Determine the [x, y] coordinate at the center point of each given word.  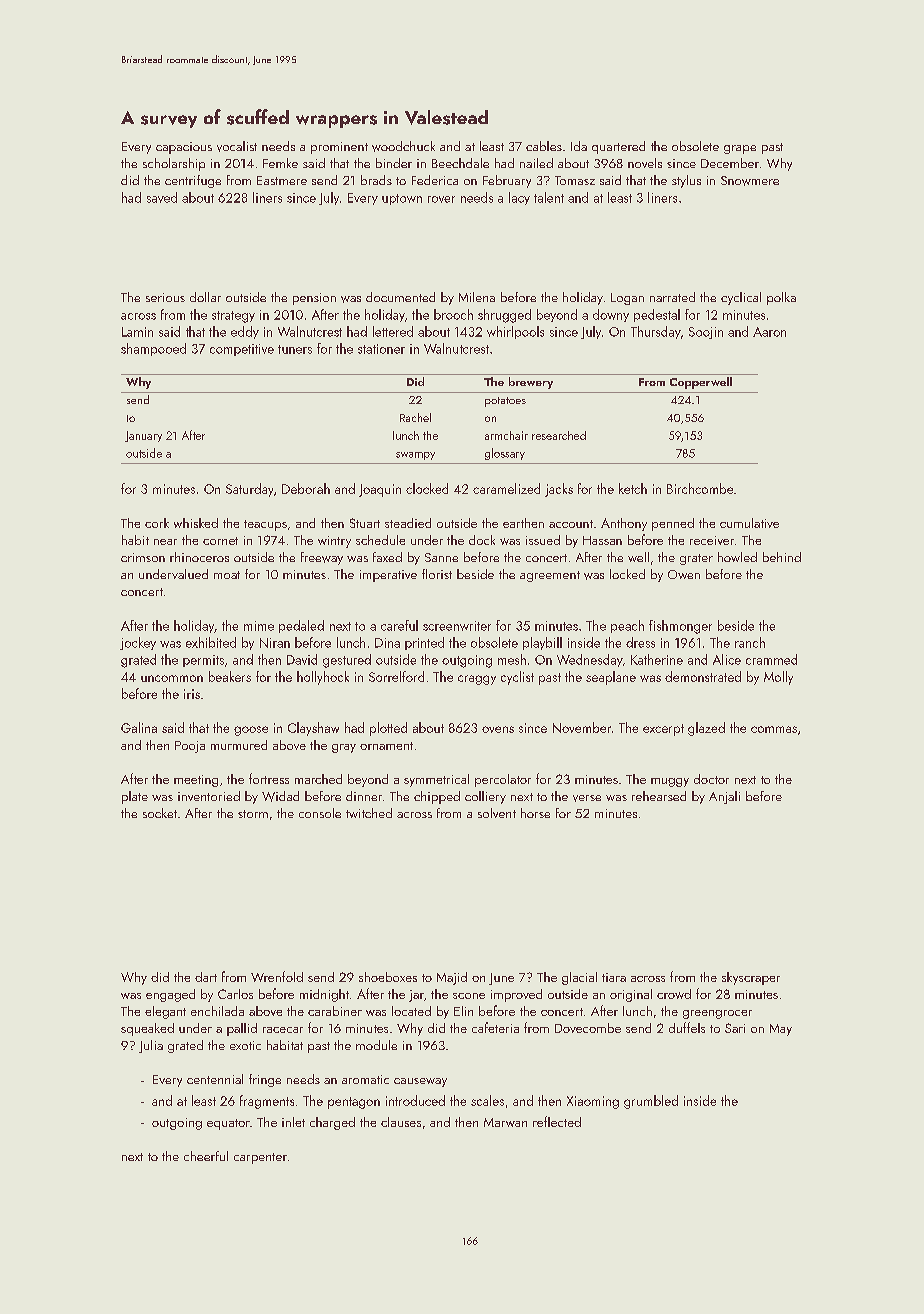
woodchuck [403, 146]
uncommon [172, 678]
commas [774, 729]
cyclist [517, 678]
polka [781, 298]
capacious [184, 148]
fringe [265, 1080]
